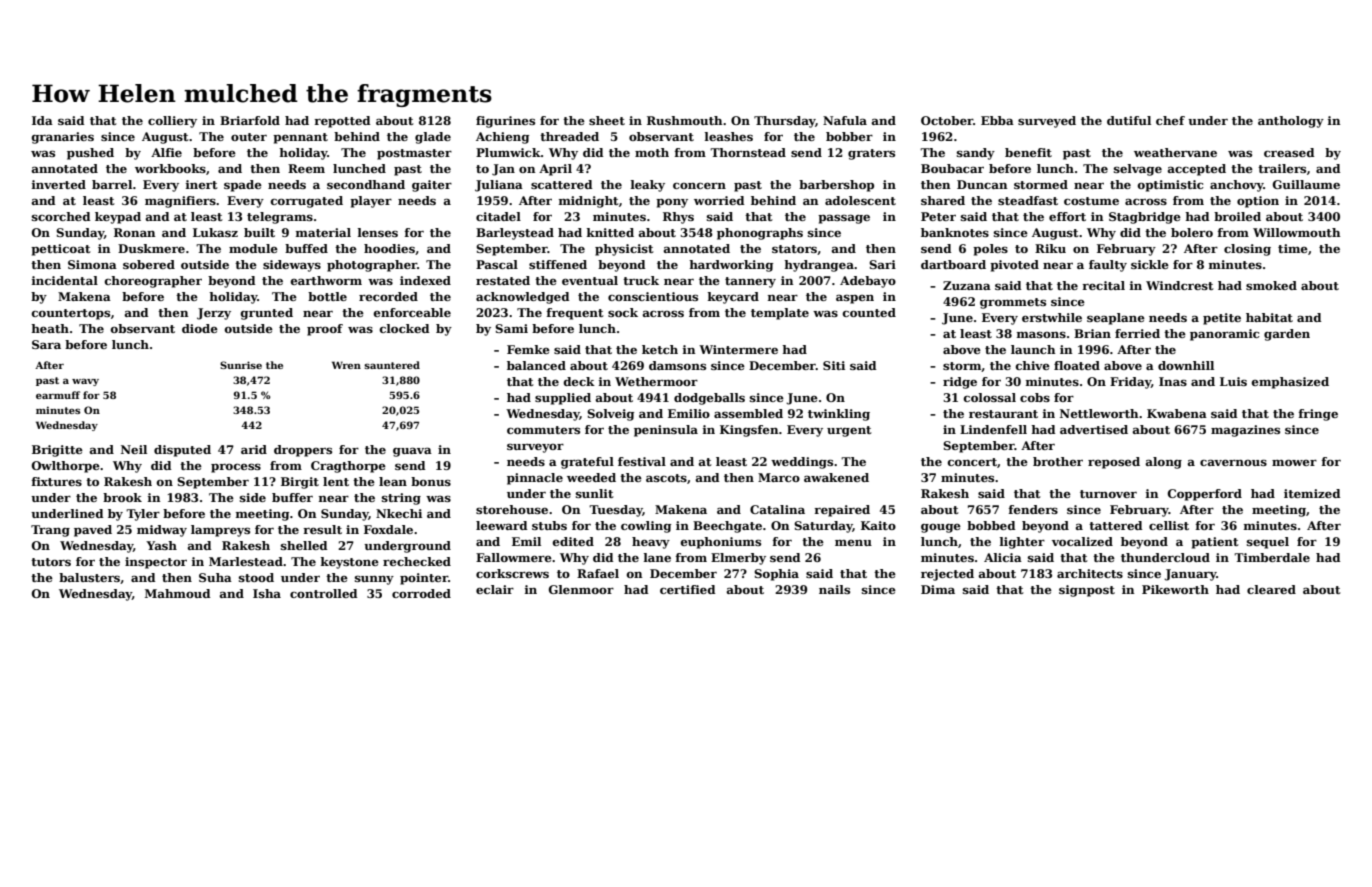  What do you see at coordinates (748, 152) in the page?
I see `Thornstead` at bounding box center [748, 152].
